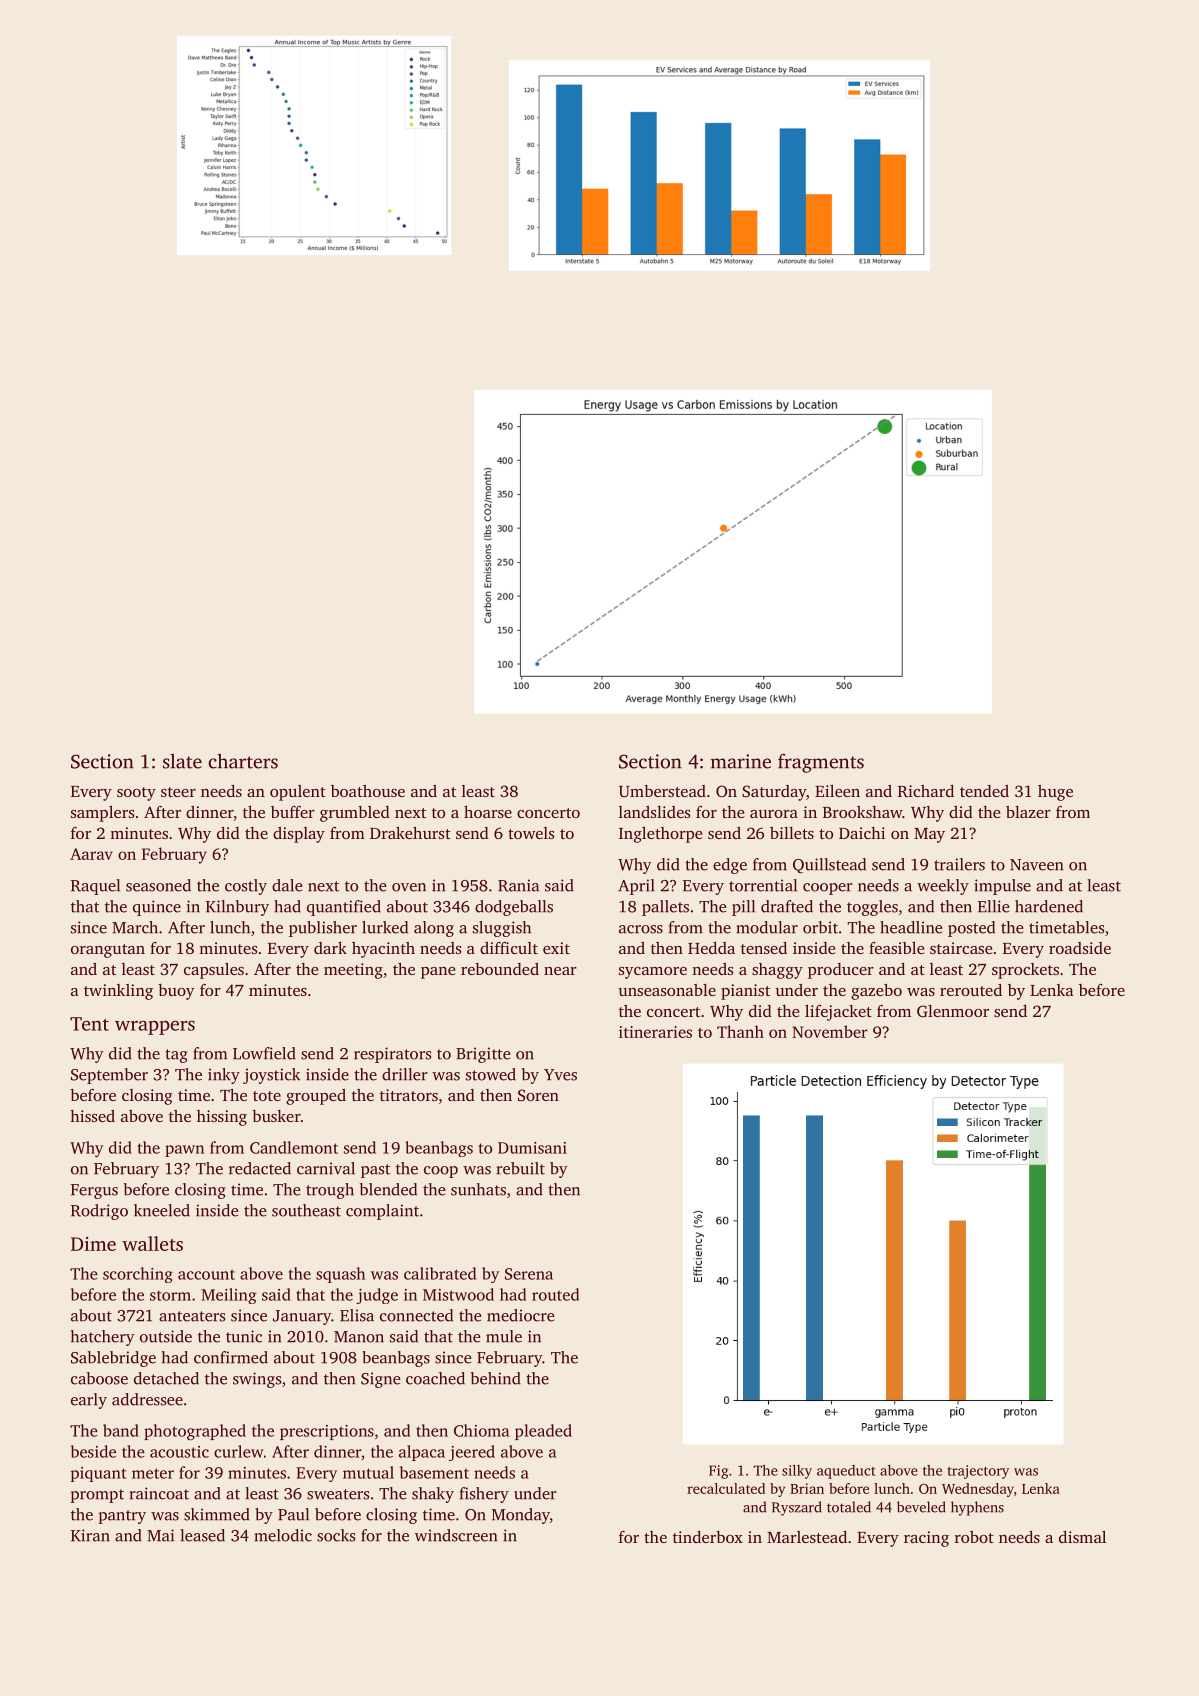  I want to click on toggles, so click(872, 908).
